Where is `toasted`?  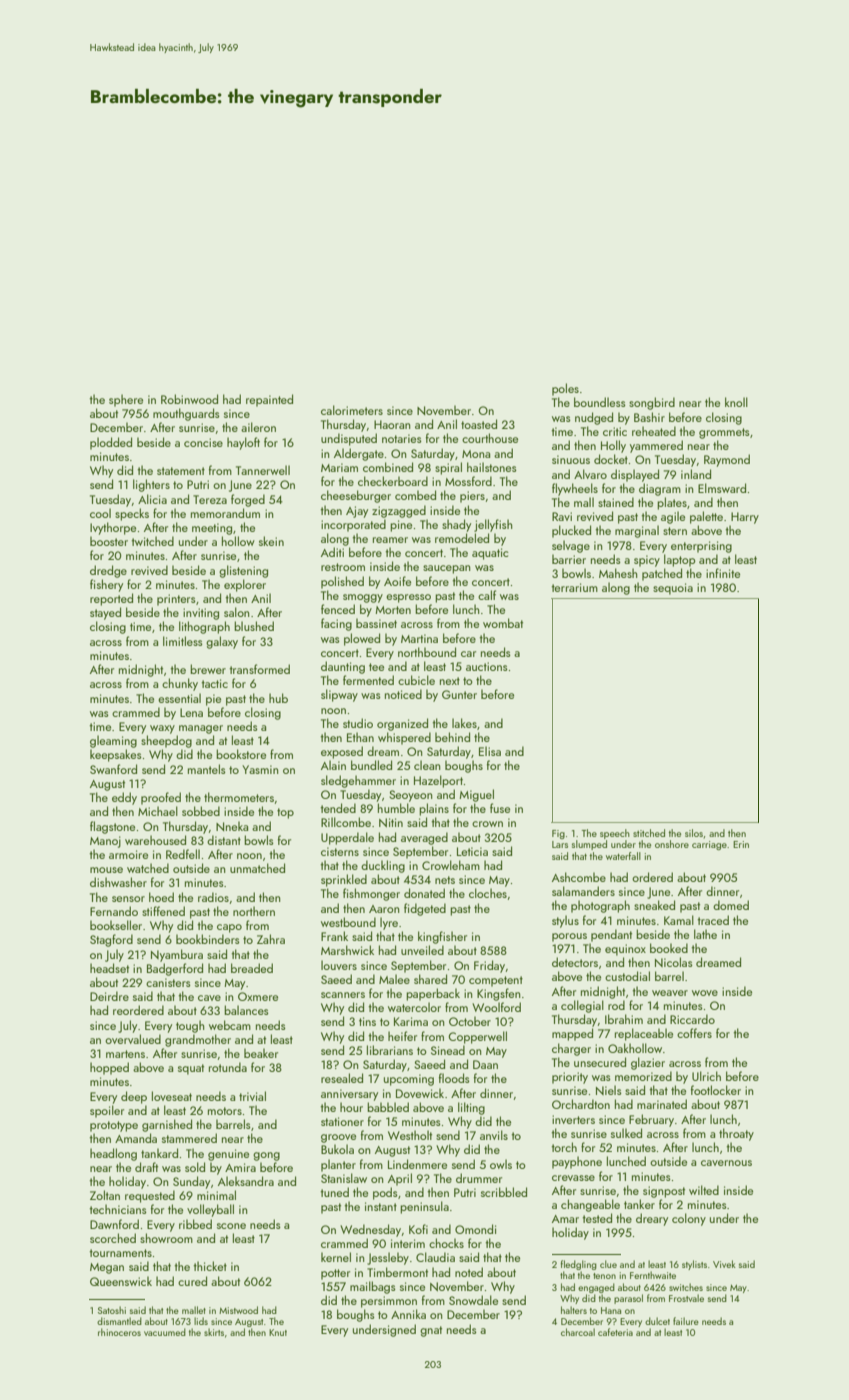 toasted is located at coordinates (479, 424).
